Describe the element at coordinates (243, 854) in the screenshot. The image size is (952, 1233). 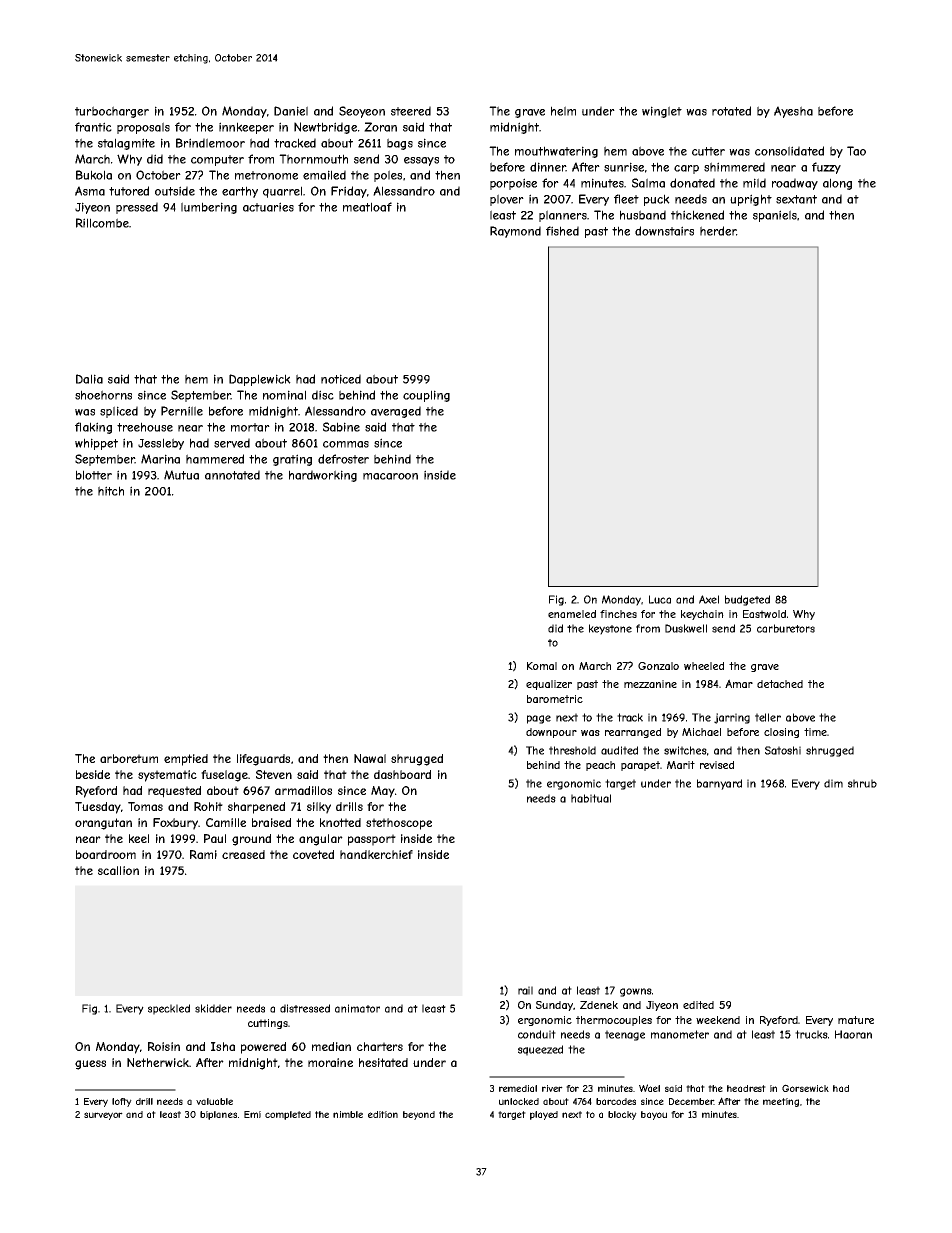
I see `creased` at that location.
